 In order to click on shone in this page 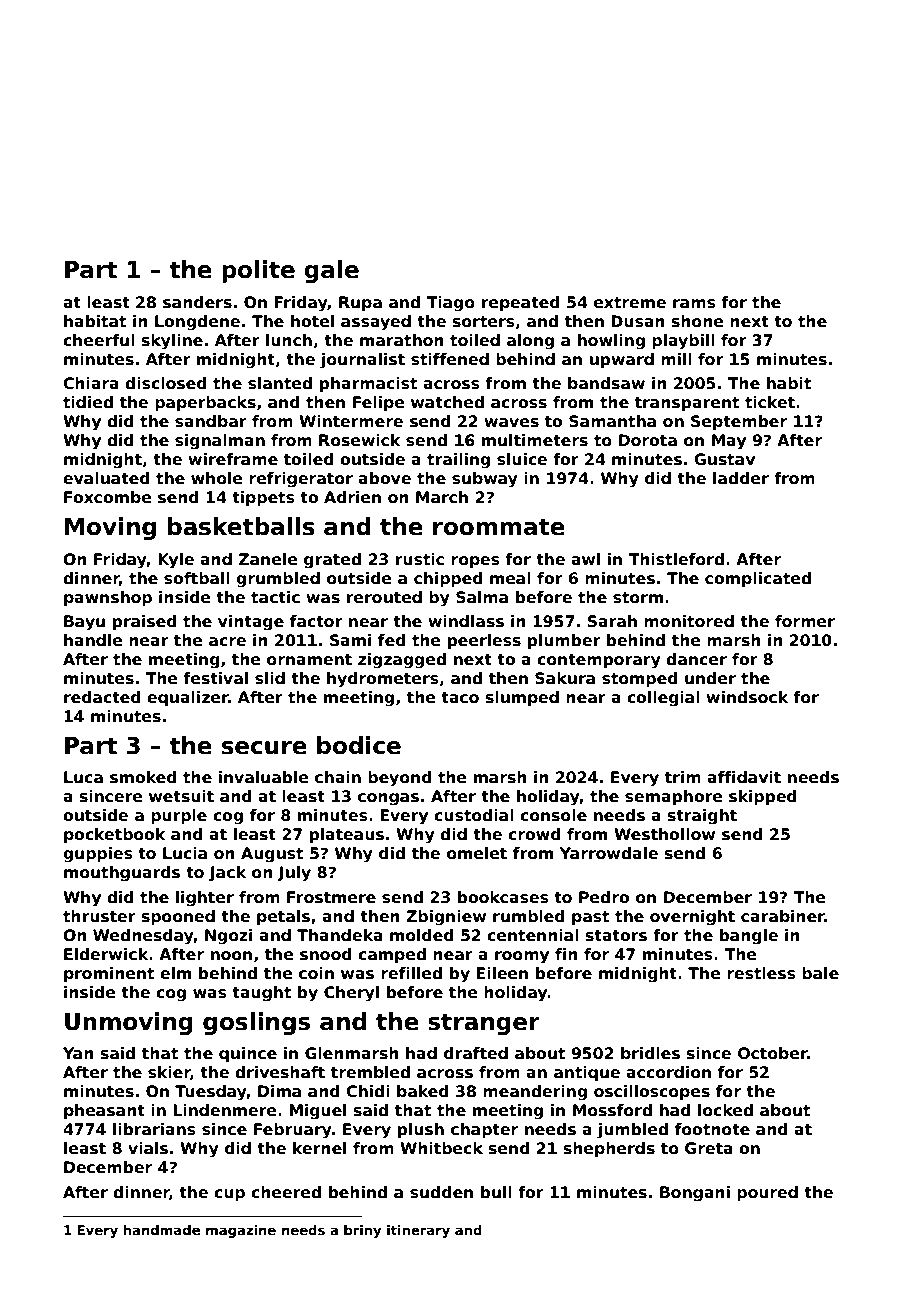, I will do `click(698, 321)`.
